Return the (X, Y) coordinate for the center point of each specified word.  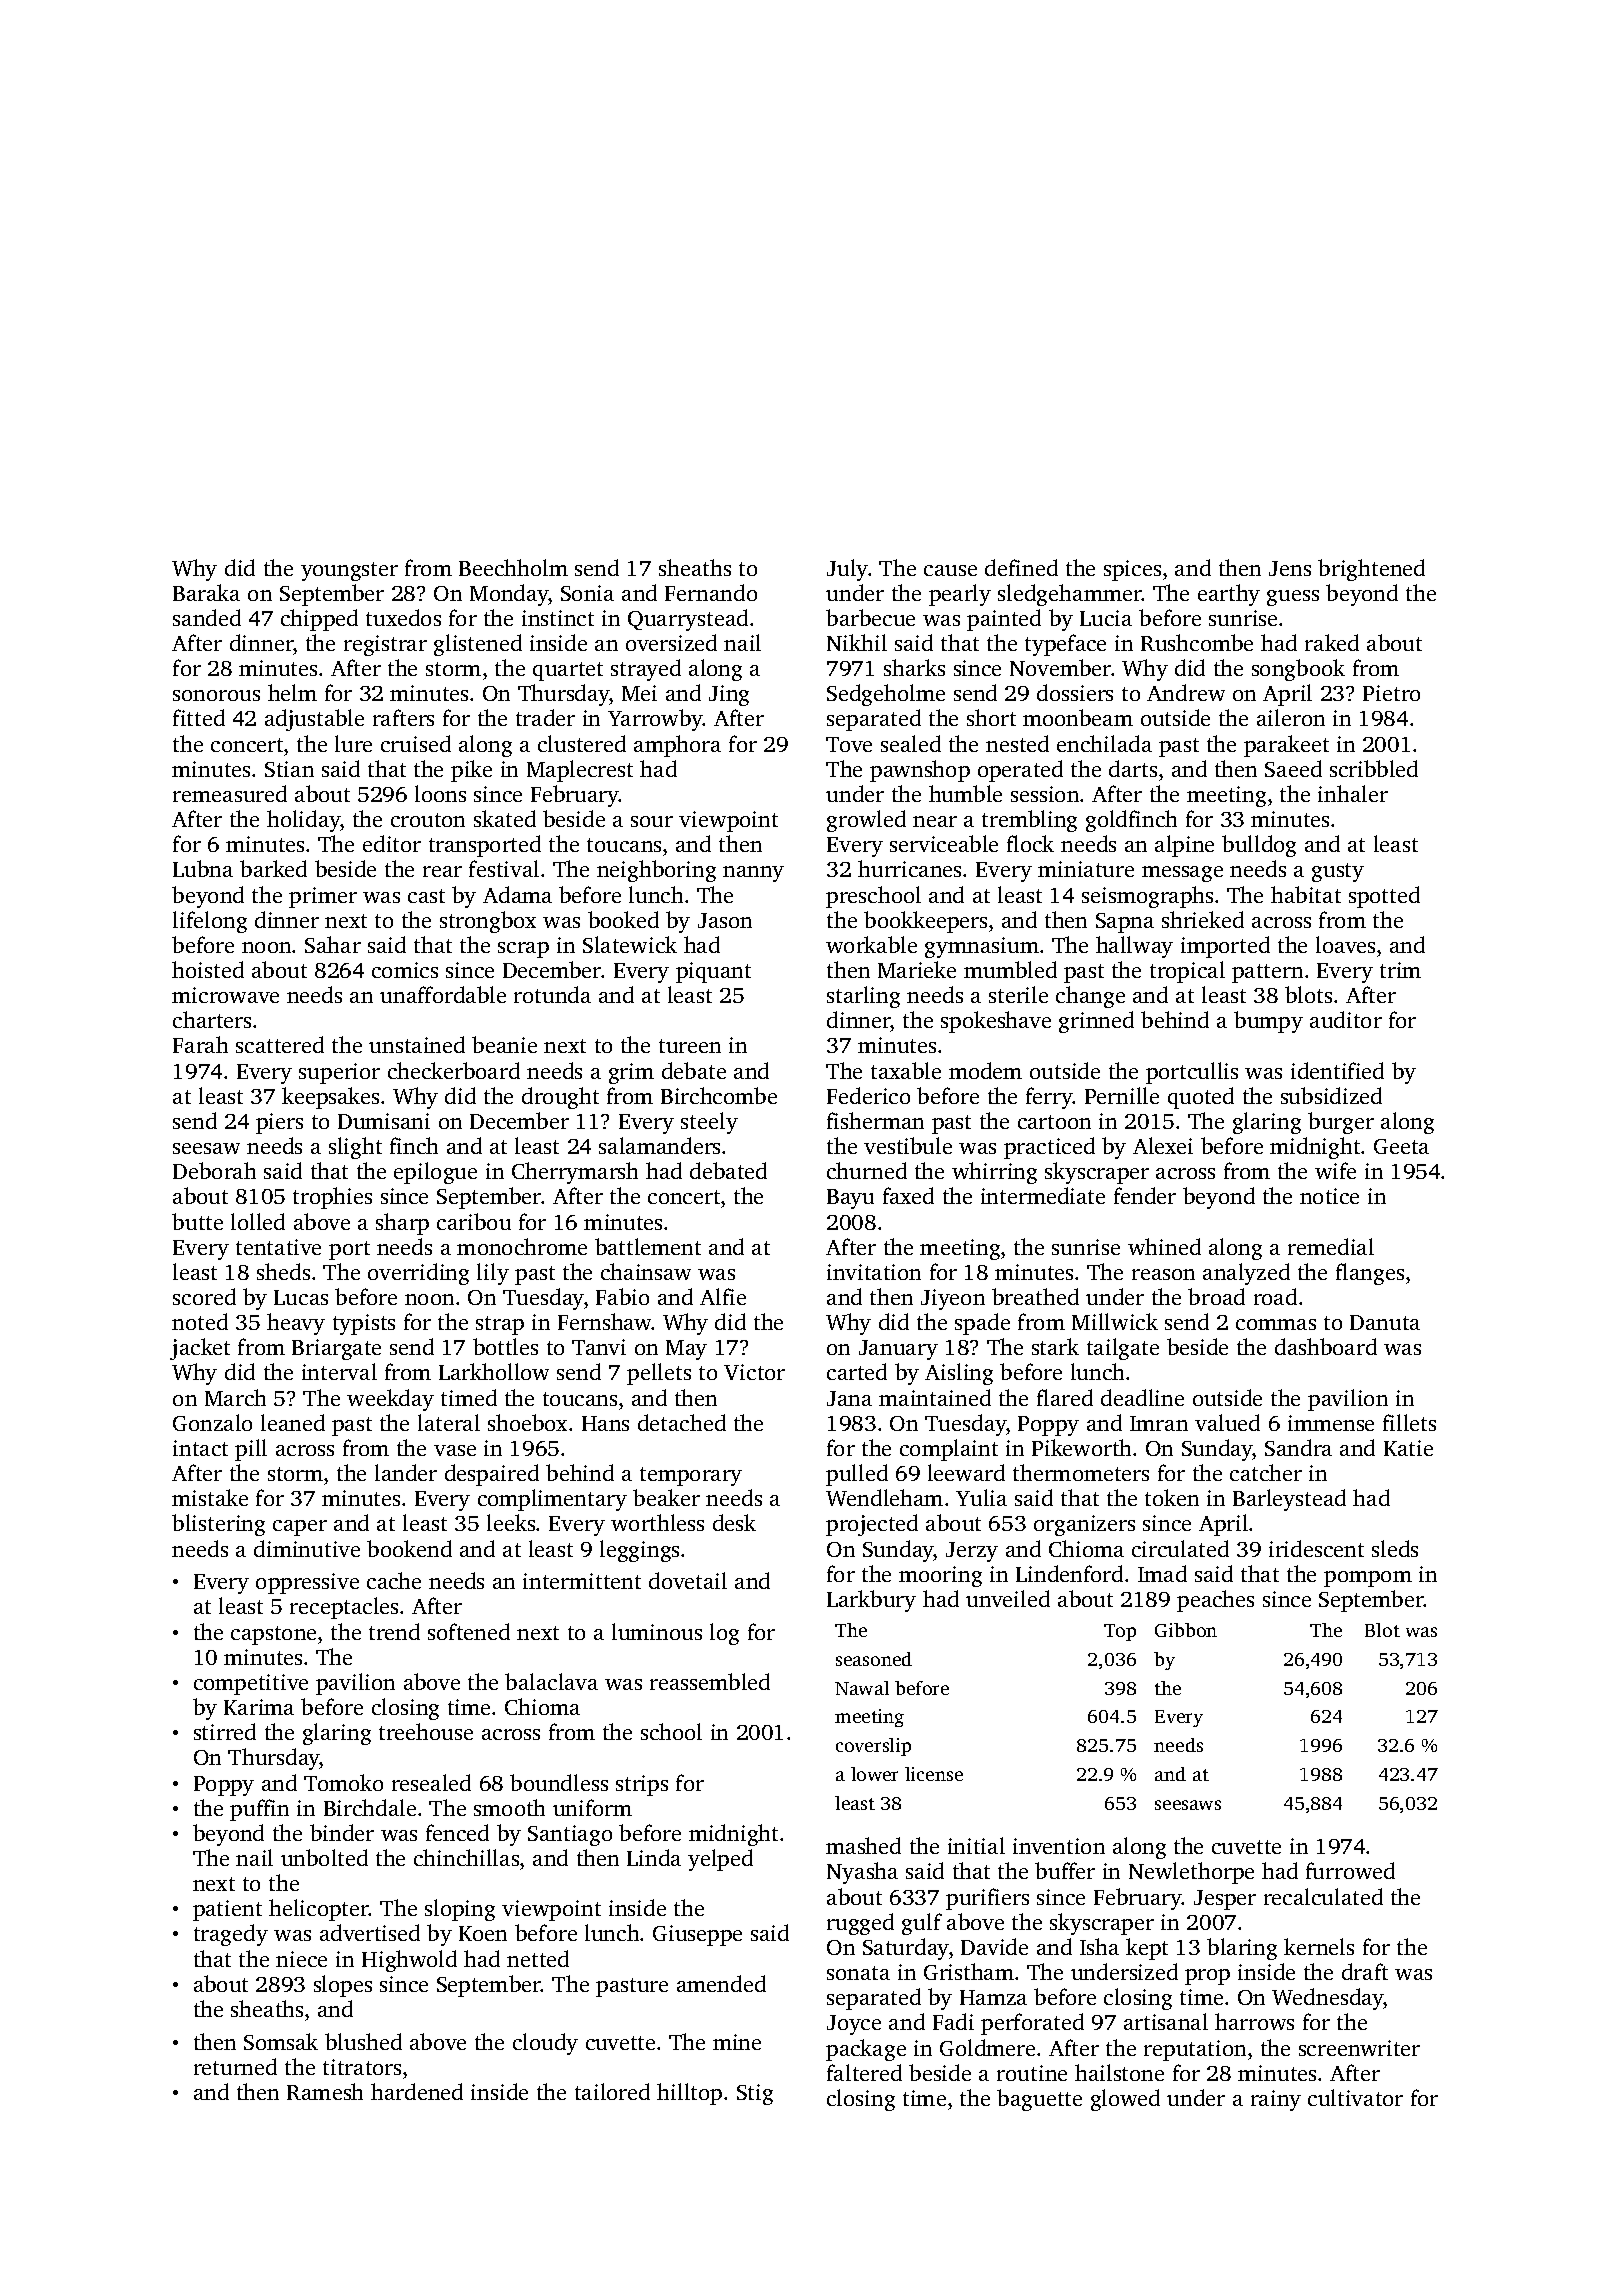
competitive (251, 1684)
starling (863, 997)
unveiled (1008, 1598)
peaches (1215, 1601)
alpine (1184, 846)
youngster (349, 571)
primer (323, 897)
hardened (417, 2091)
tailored (612, 2091)
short (991, 717)
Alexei (1163, 1145)
